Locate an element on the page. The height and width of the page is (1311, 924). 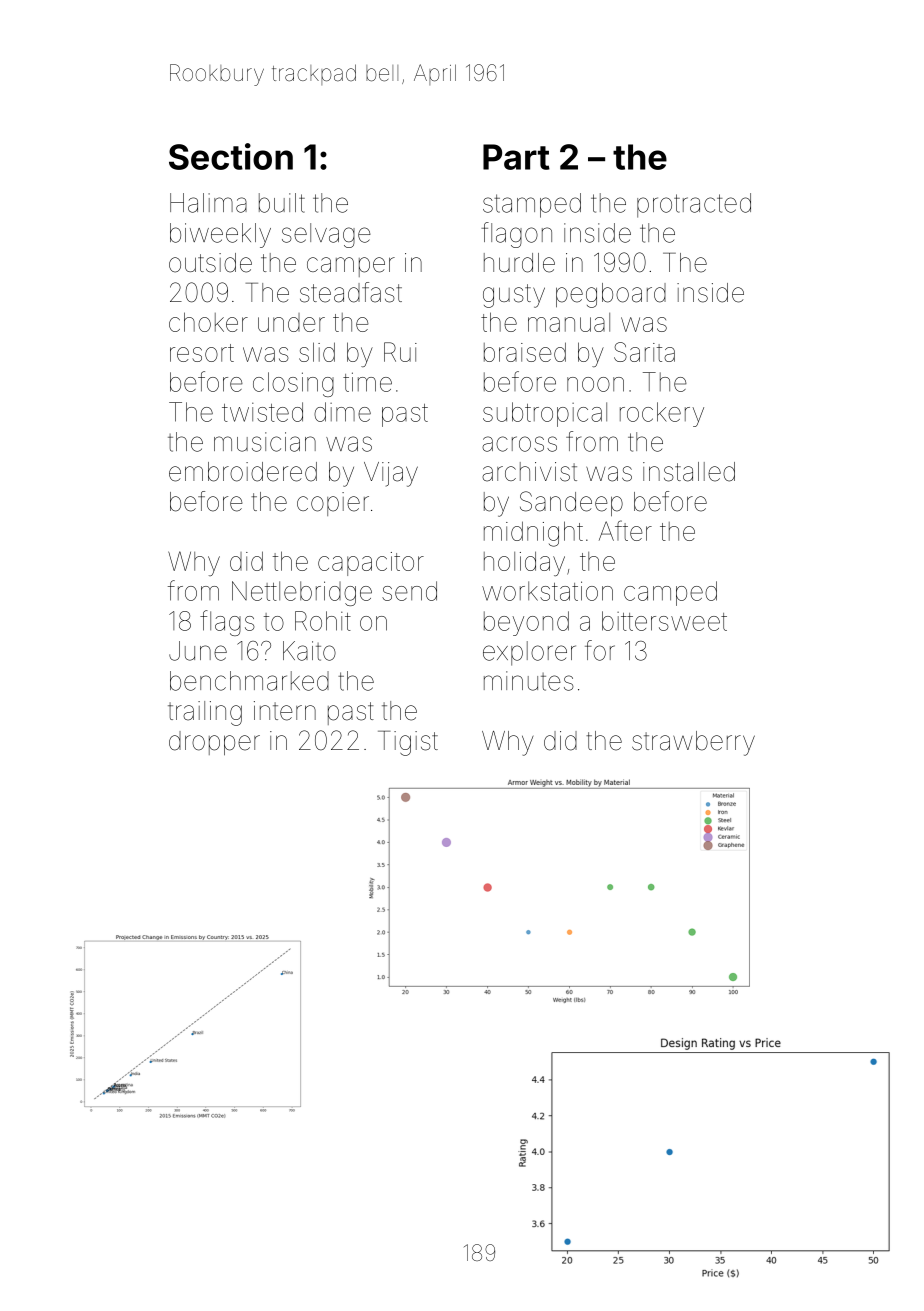
copier is located at coordinates (333, 504).
